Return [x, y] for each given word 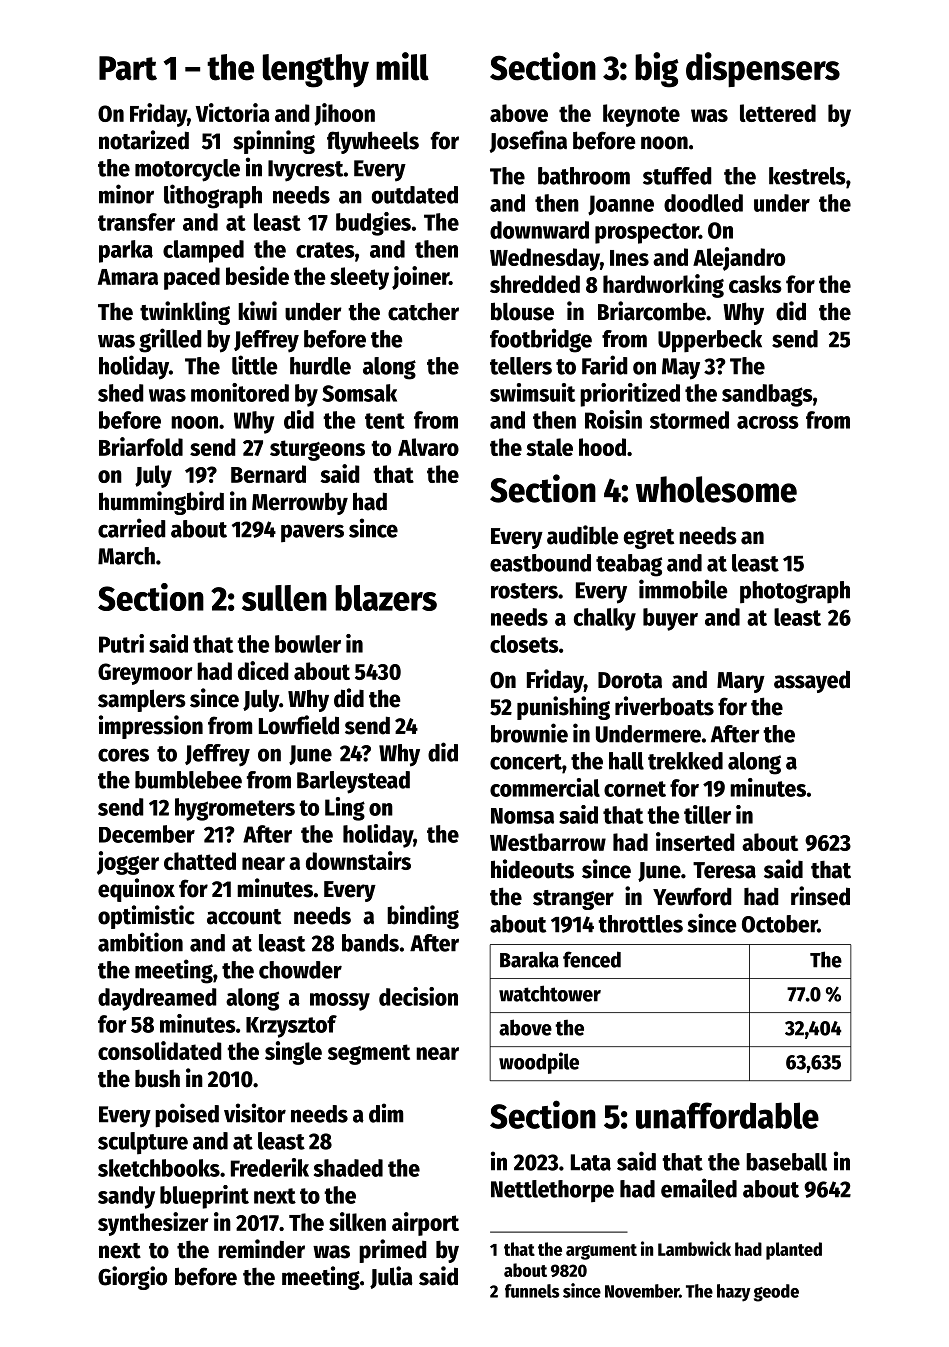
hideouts [532, 869]
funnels [532, 1291]
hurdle [320, 366]
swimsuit [533, 392]
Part [128, 68]
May [681, 369]
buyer [670, 619]
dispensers [763, 69]
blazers [386, 598]
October [780, 924]
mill [402, 66]
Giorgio [132, 1278]
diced [263, 670]
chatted [200, 861]
